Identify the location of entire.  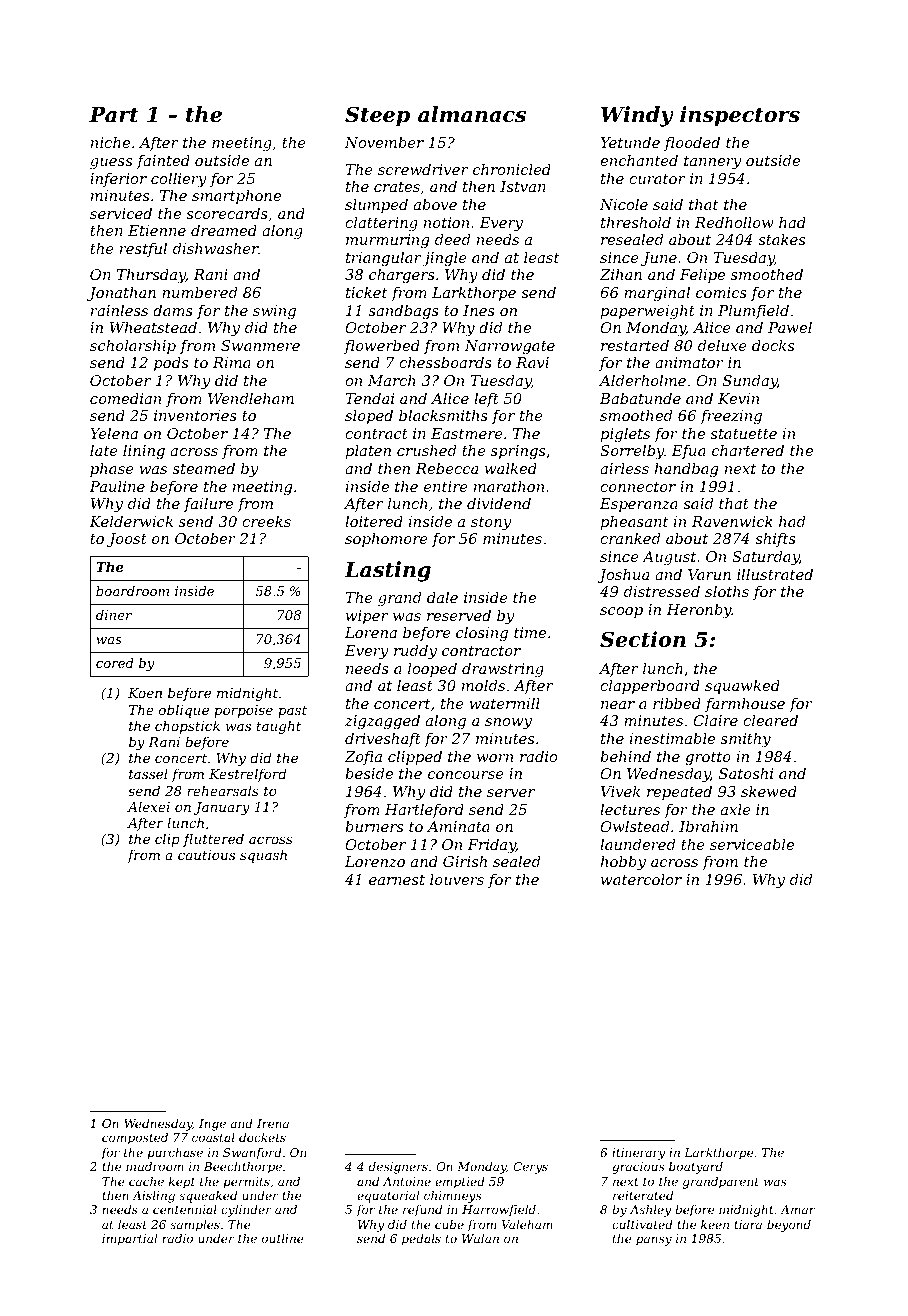
(446, 486).
